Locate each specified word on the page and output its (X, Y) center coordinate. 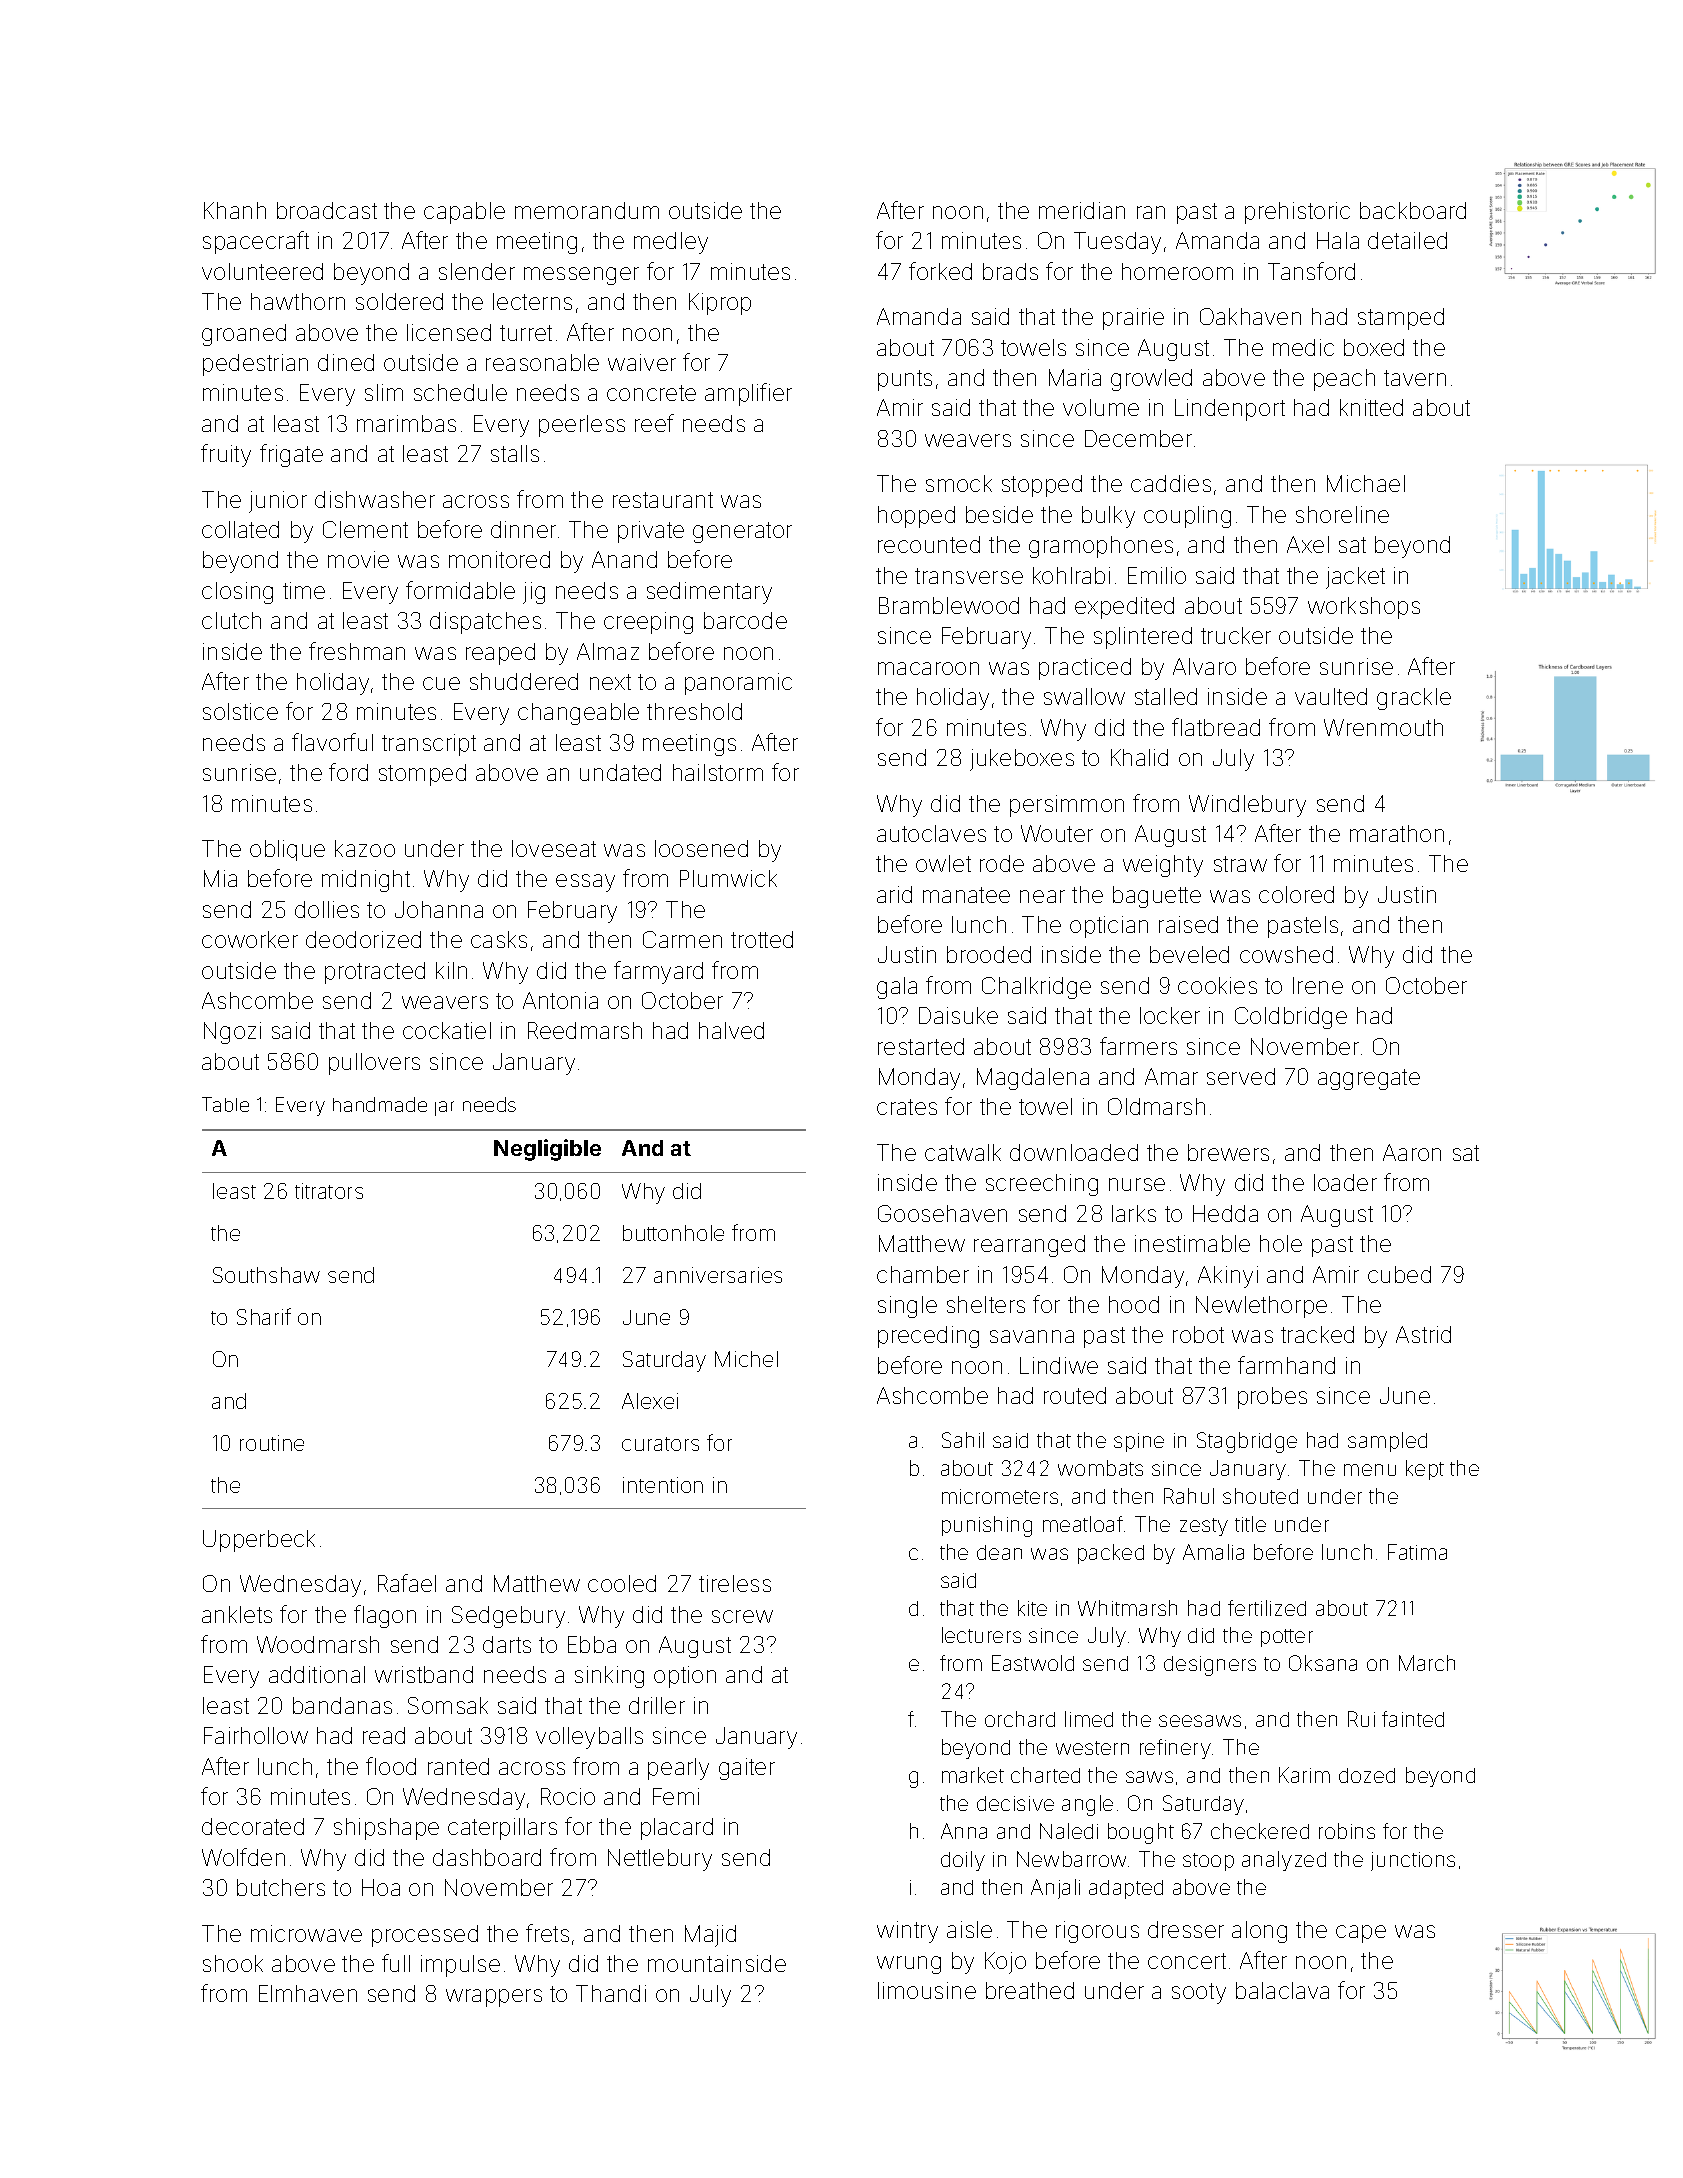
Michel (746, 1359)
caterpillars (502, 1829)
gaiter (747, 1769)
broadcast (327, 210)
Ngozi (232, 1033)
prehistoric (1297, 213)
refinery (1175, 1749)
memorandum (587, 210)
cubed (1399, 1274)
